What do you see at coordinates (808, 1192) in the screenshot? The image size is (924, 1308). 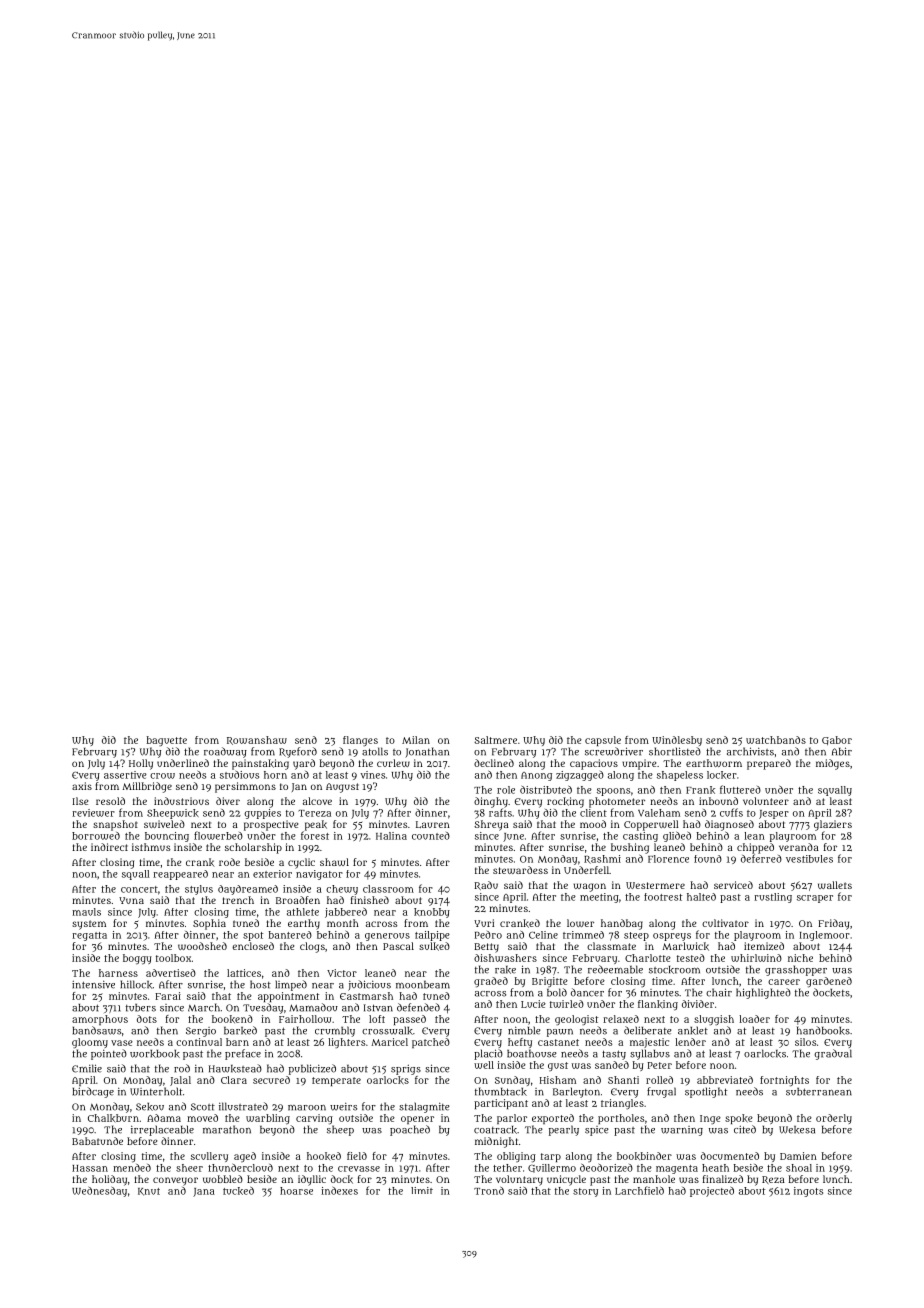 I see `ingots` at bounding box center [808, 1192].
